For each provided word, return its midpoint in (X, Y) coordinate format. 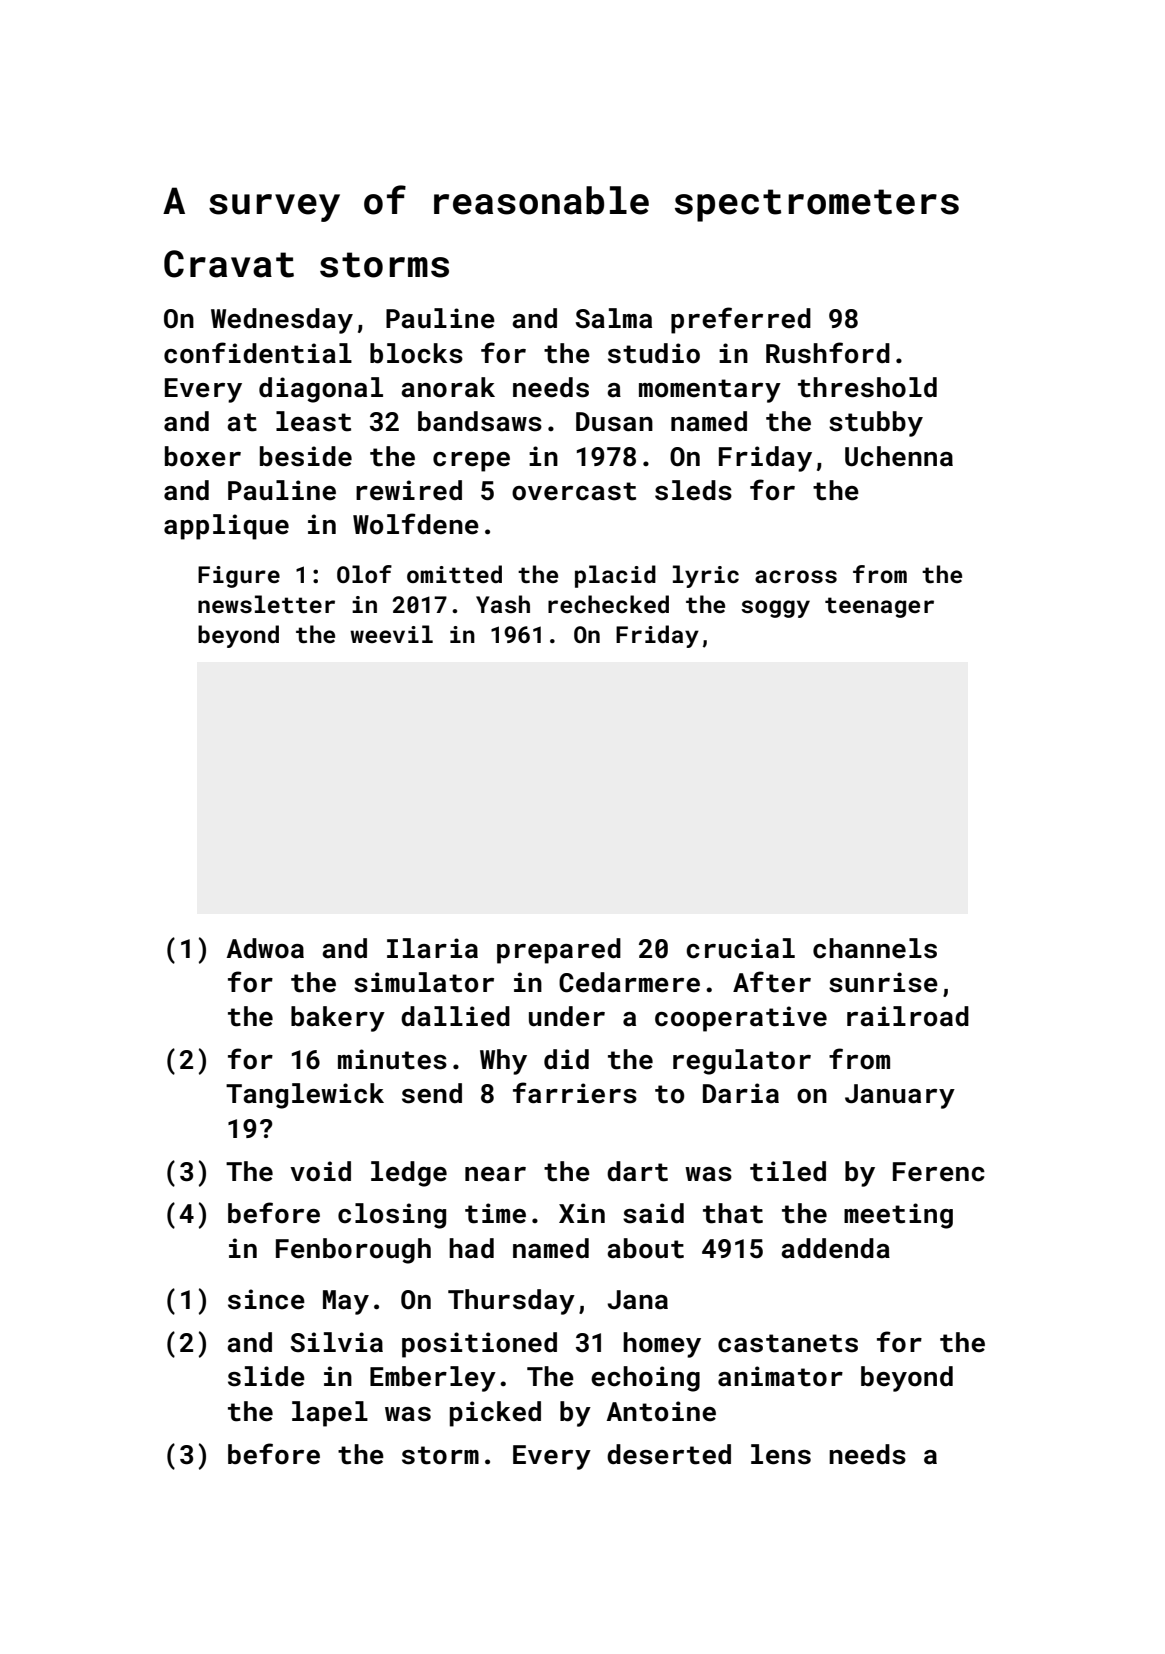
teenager (879, 607)
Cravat (229, 264)
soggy (775, 609)
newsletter (266, 604)
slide (266, 1376)
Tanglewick (305, 1096)
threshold (867, 387)
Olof (364, 574)
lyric (706, 576)
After (772, 982)
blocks (416, 353)
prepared (559, 951)
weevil (391, 634)
